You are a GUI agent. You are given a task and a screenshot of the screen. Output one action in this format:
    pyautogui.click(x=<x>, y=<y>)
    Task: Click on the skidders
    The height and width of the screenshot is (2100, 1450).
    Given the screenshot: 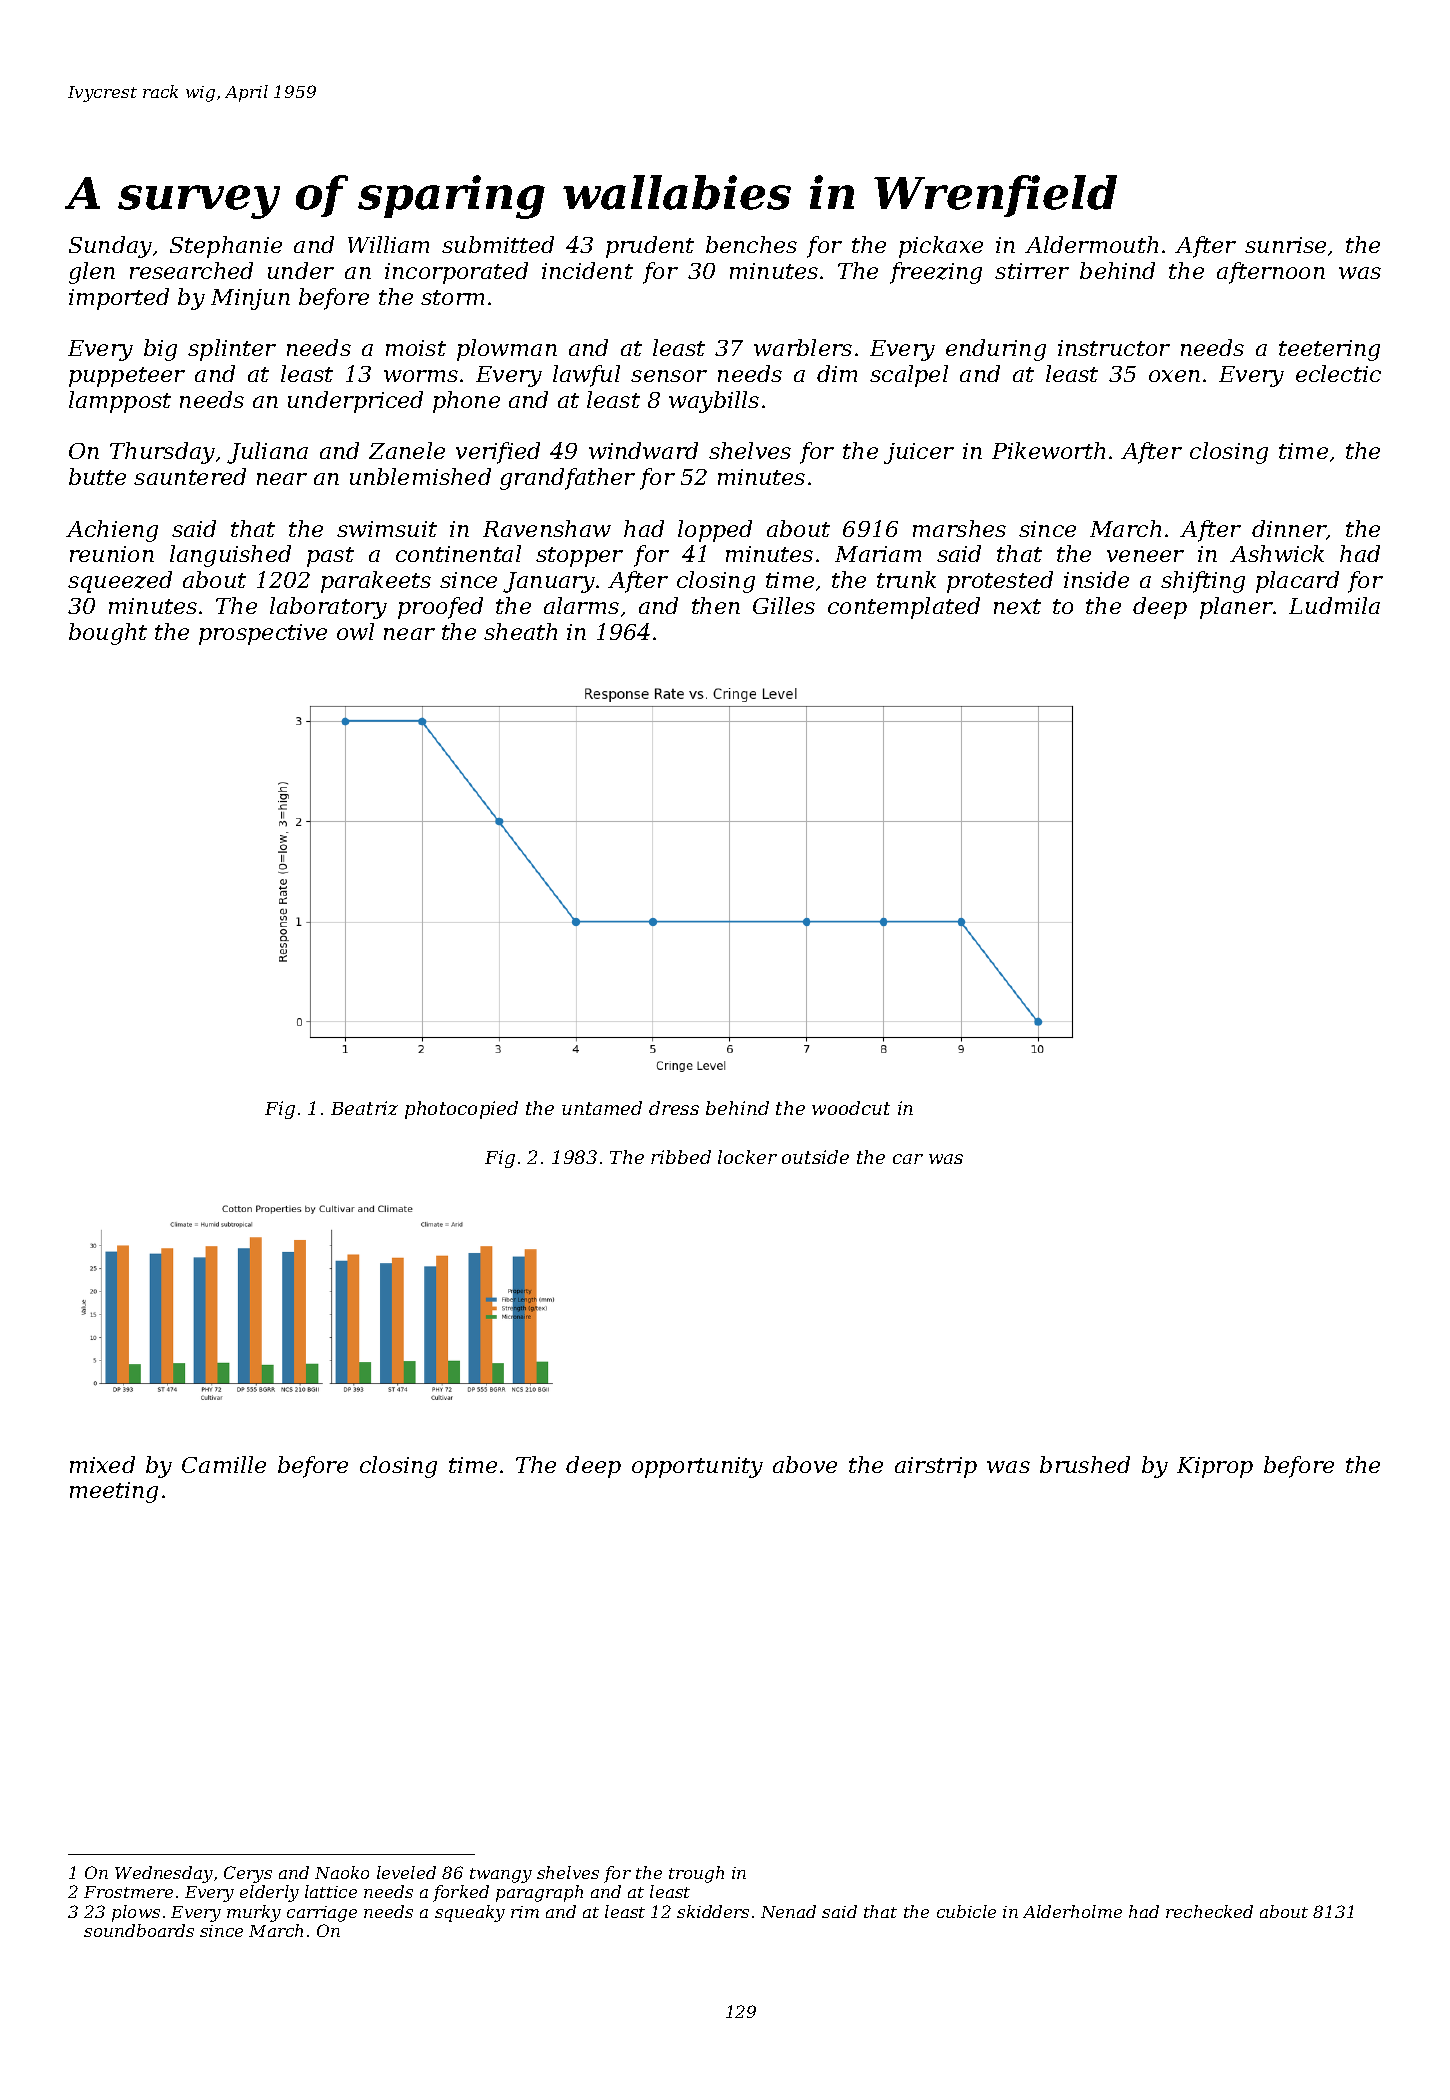 What is the action you would take?
    pyautogui.click(x=713, y=1911)
